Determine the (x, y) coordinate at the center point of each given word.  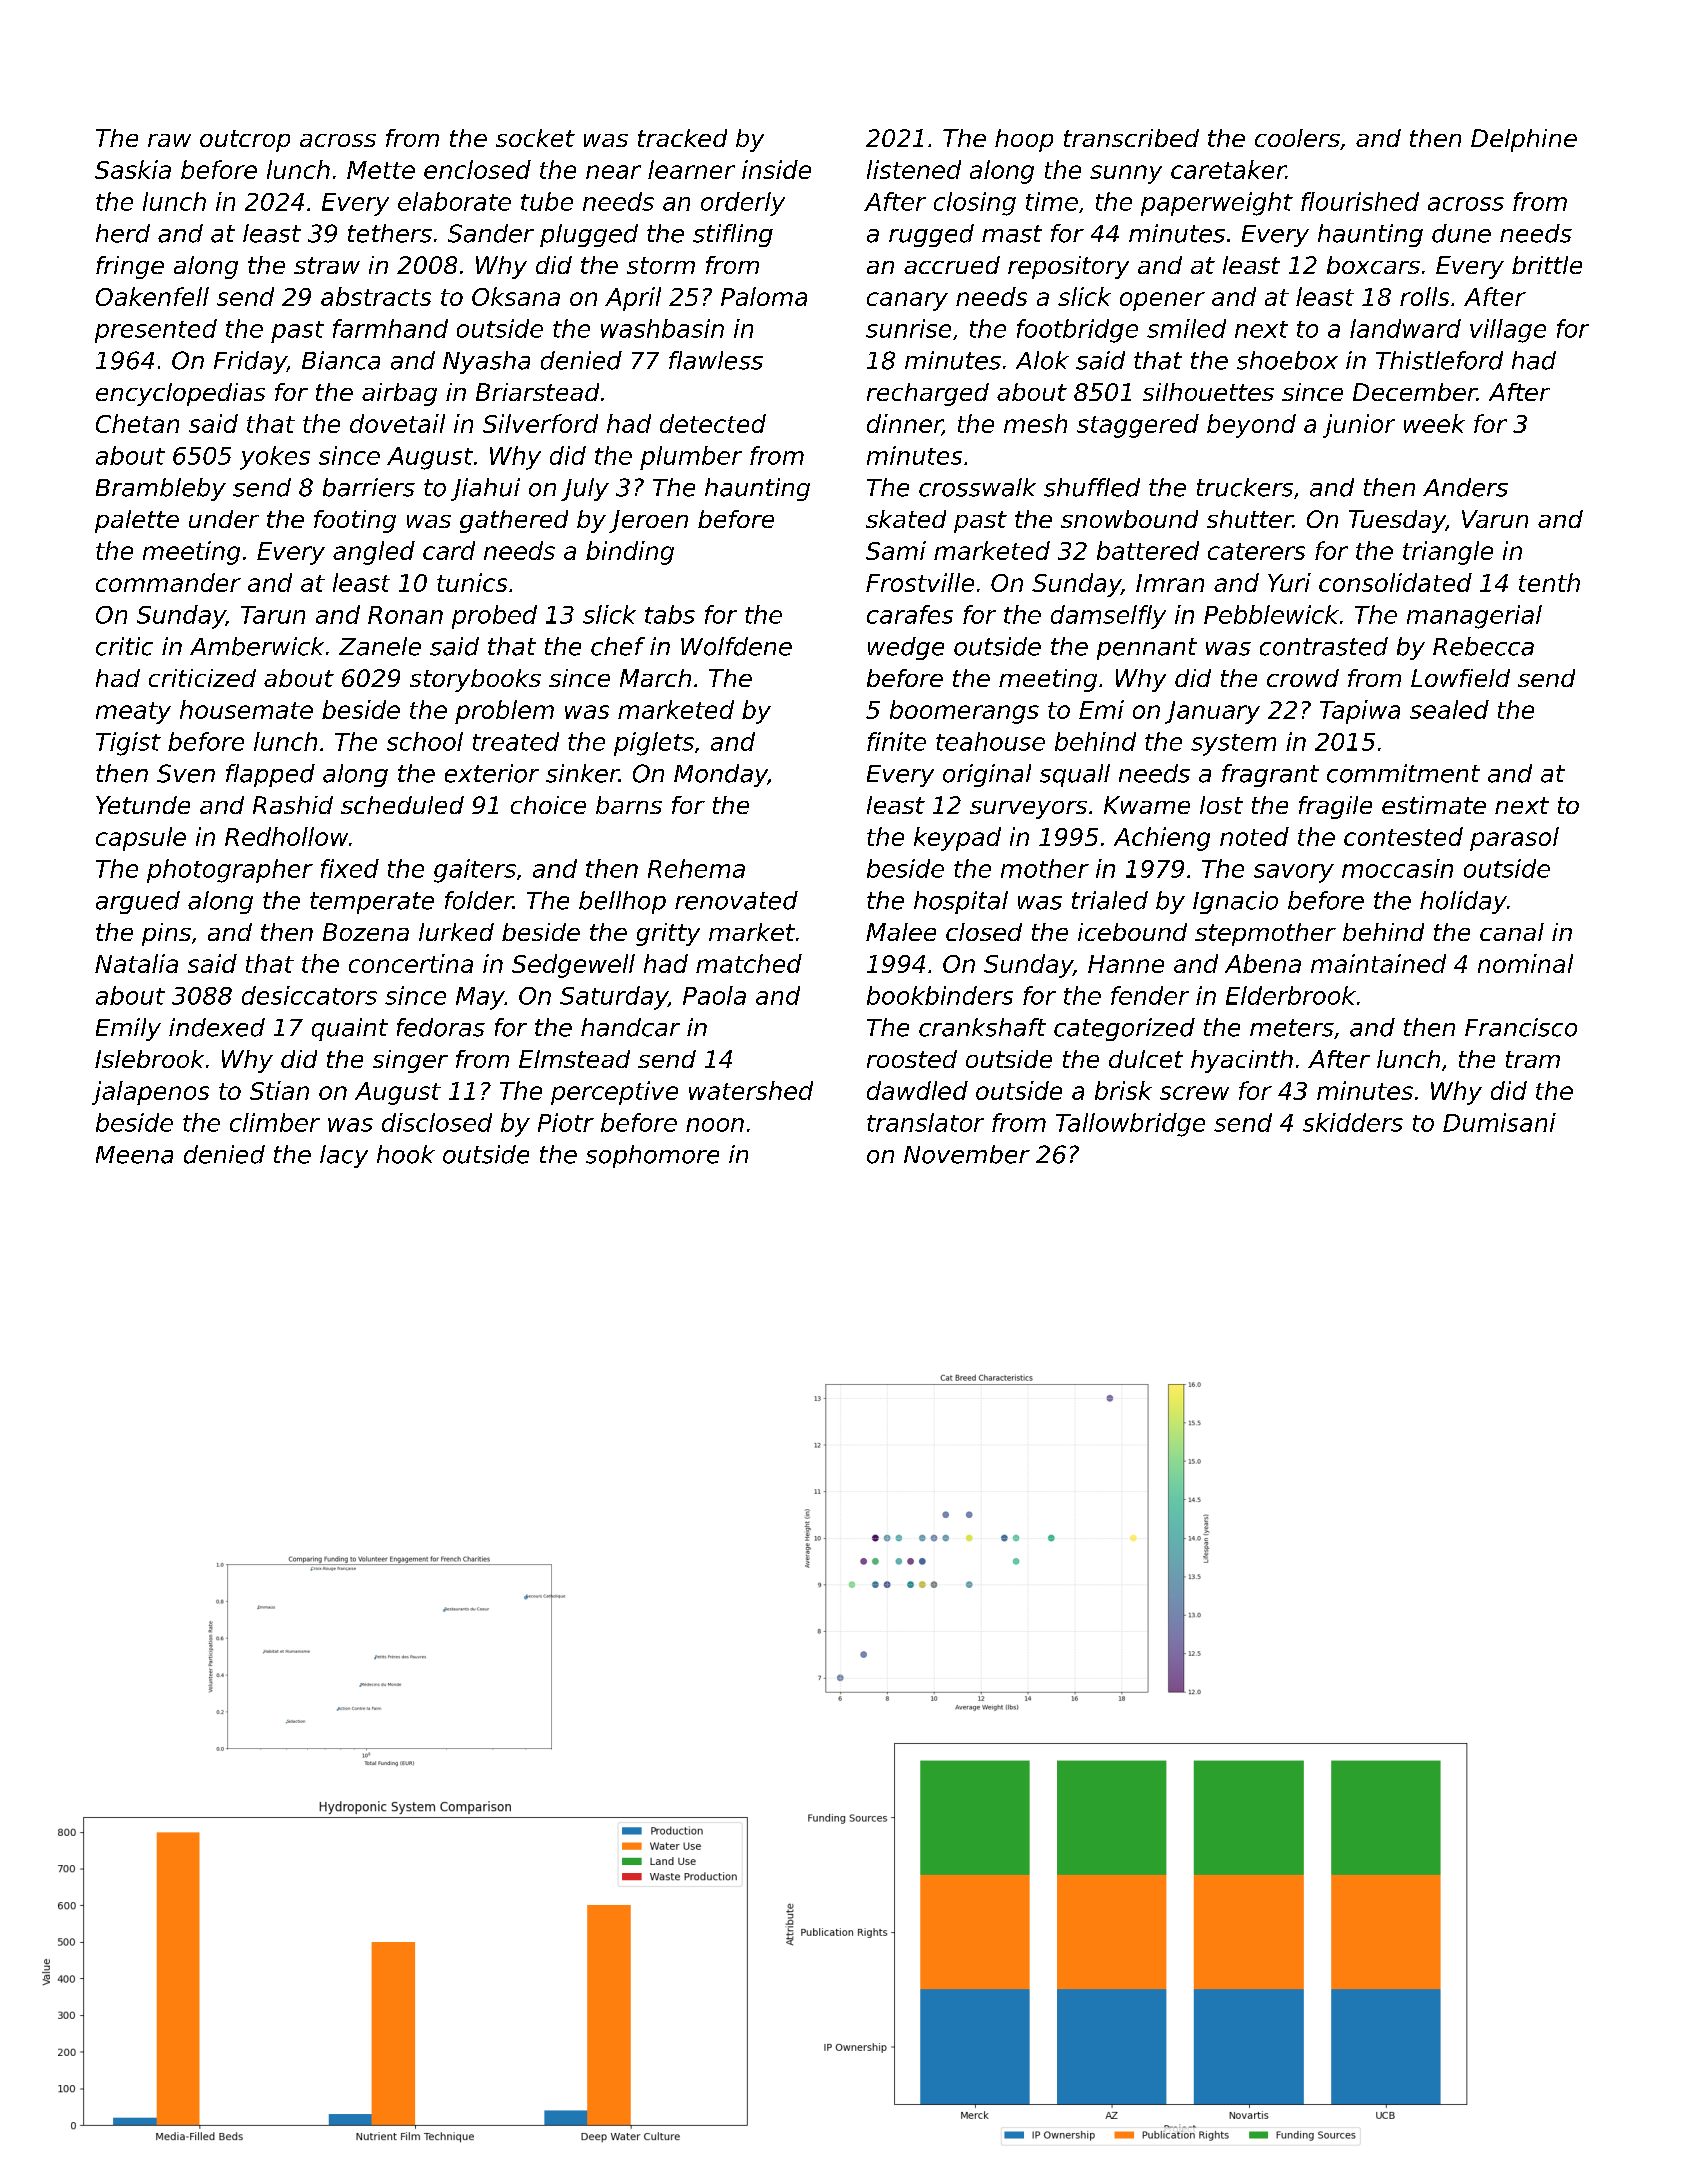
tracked (682, 138)
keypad (957, 839)
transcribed (1131, 138)
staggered (1138, 426)
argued (138, 902)
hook (406, 1154)
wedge (906, 648)
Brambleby (161, 489)
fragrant (1270, 775)
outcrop (245, 141)
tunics (472, 582)
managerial (1474, 617)
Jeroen (648, 521)
